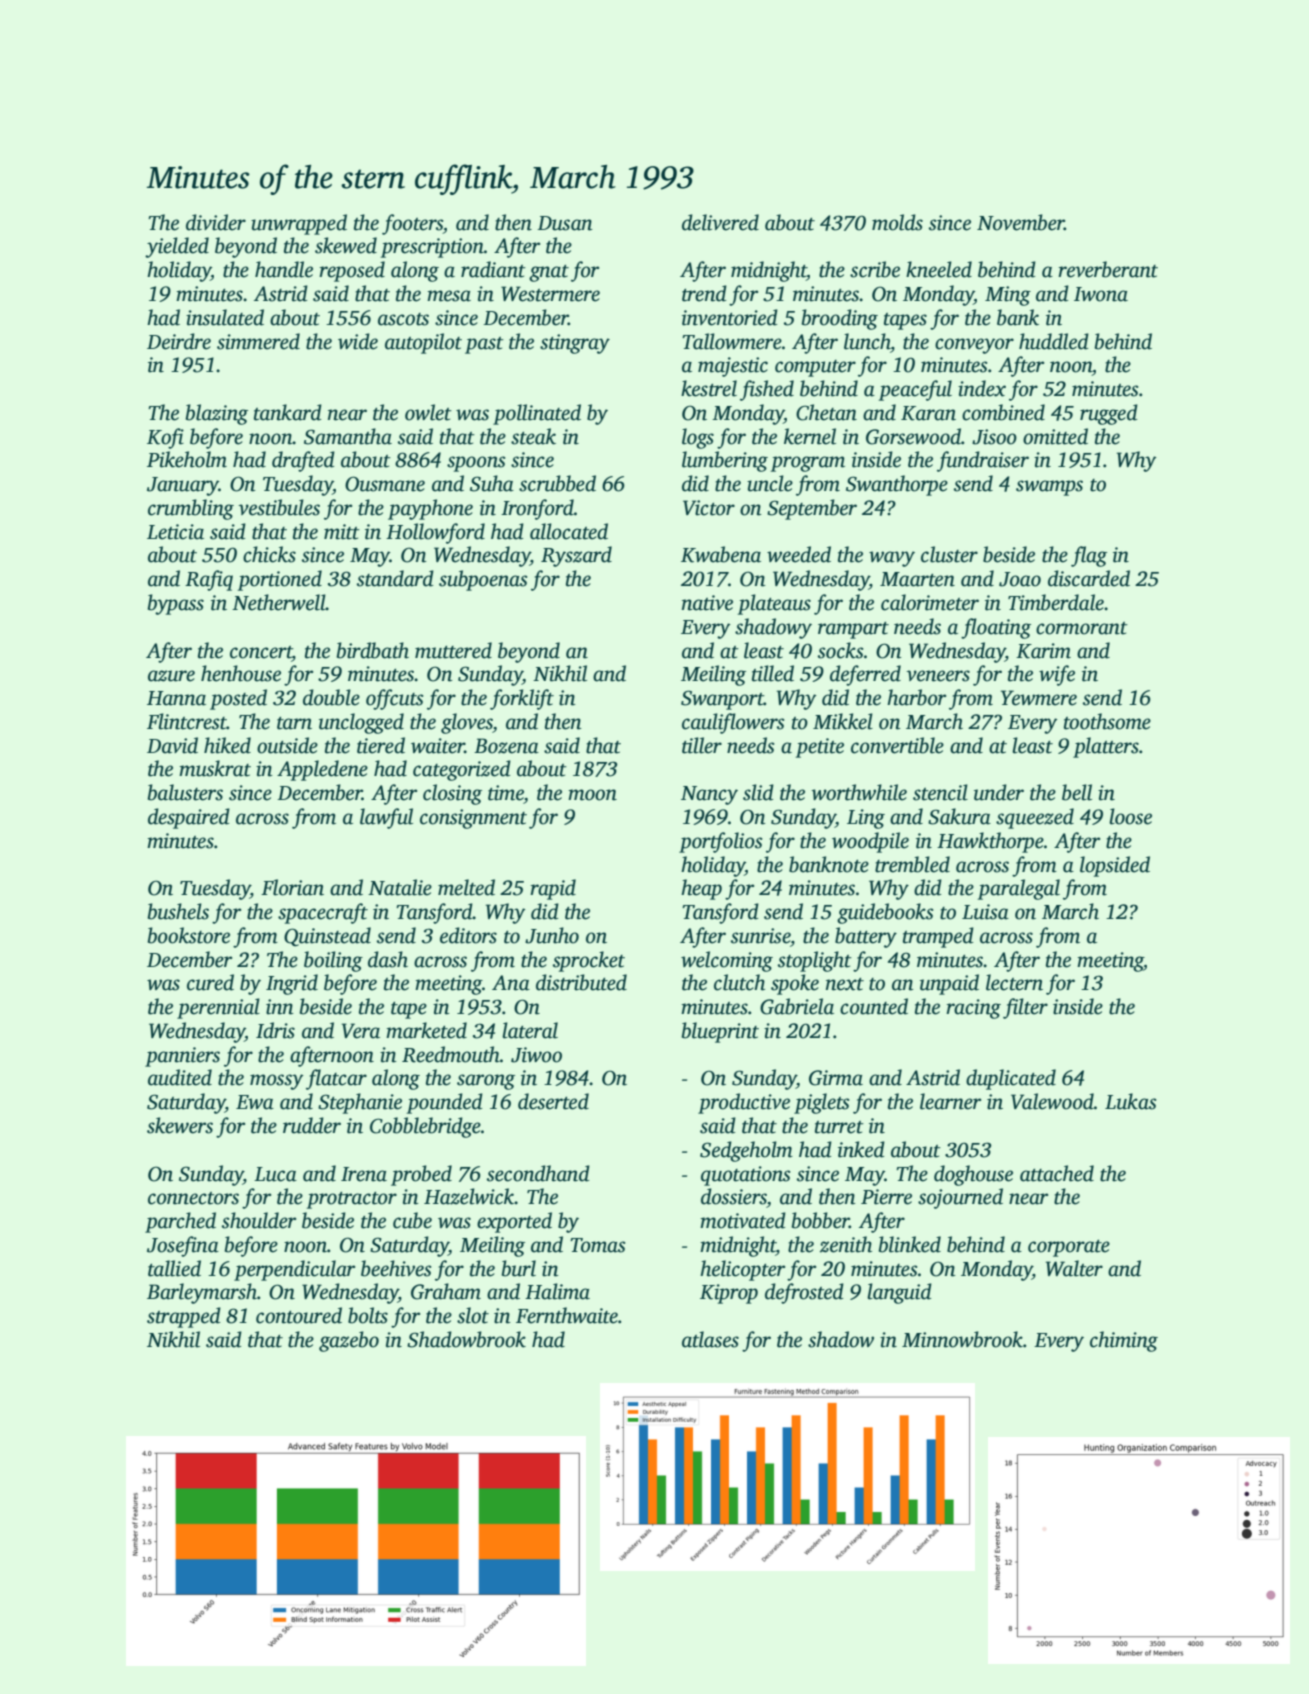 The height and width of the screenshot is (1694, 1309). I want to click on Rafiq, so click(209, 580).
